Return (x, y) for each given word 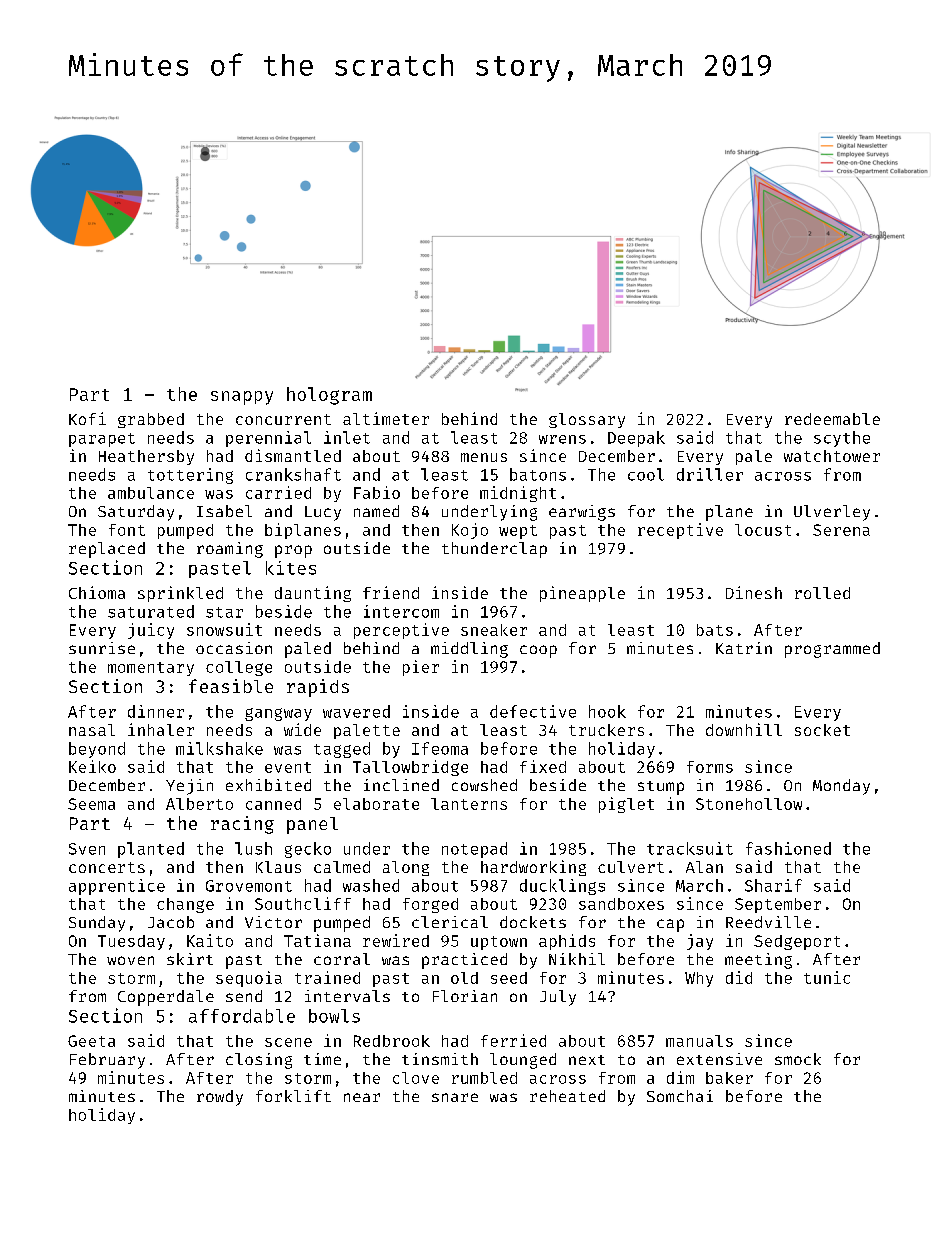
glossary (587, 420)
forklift (293, 1096)
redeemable (832, 419)
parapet (102, 440)
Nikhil (577, 959)
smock (798, 1059)
